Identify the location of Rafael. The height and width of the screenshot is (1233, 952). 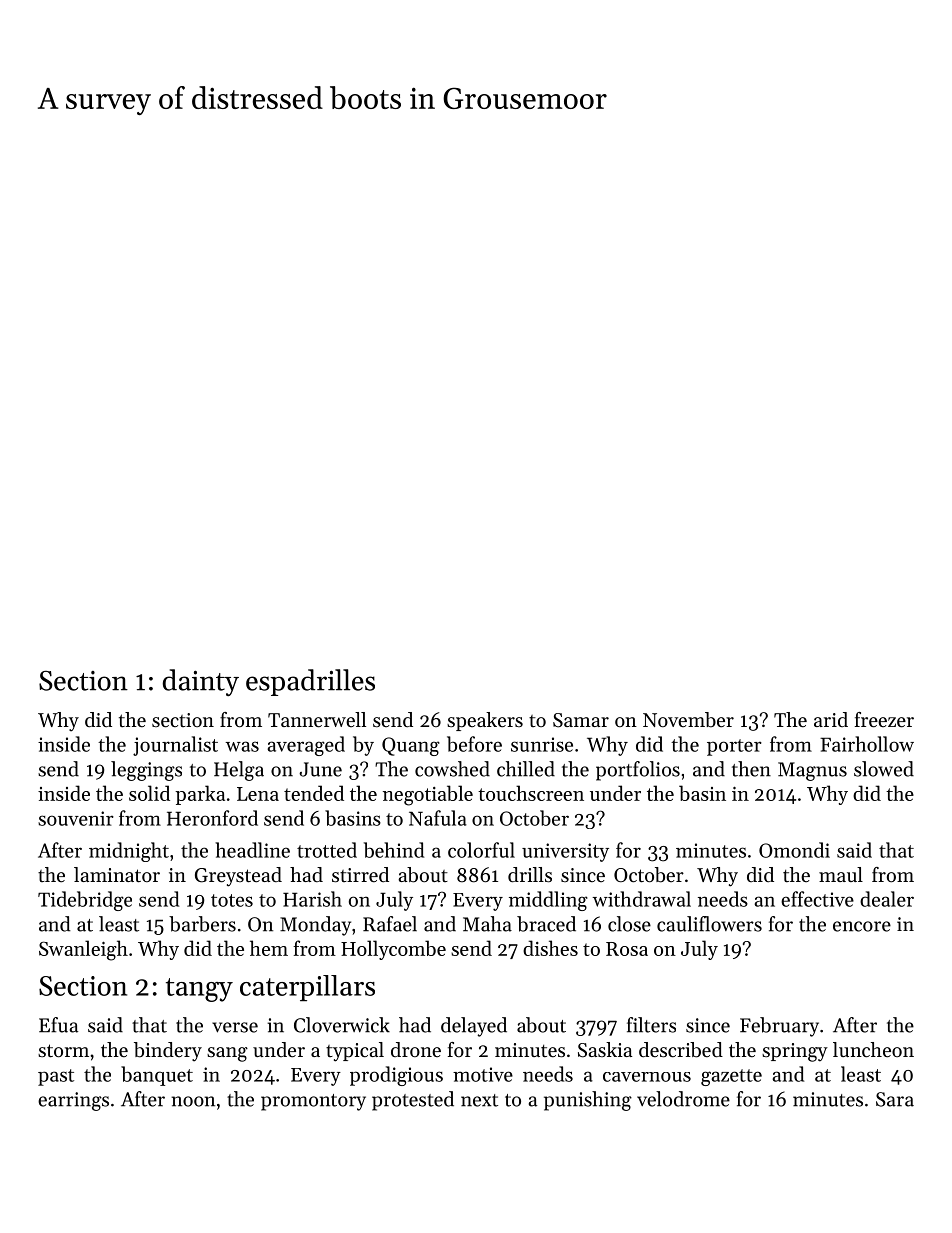
(390, 924).
